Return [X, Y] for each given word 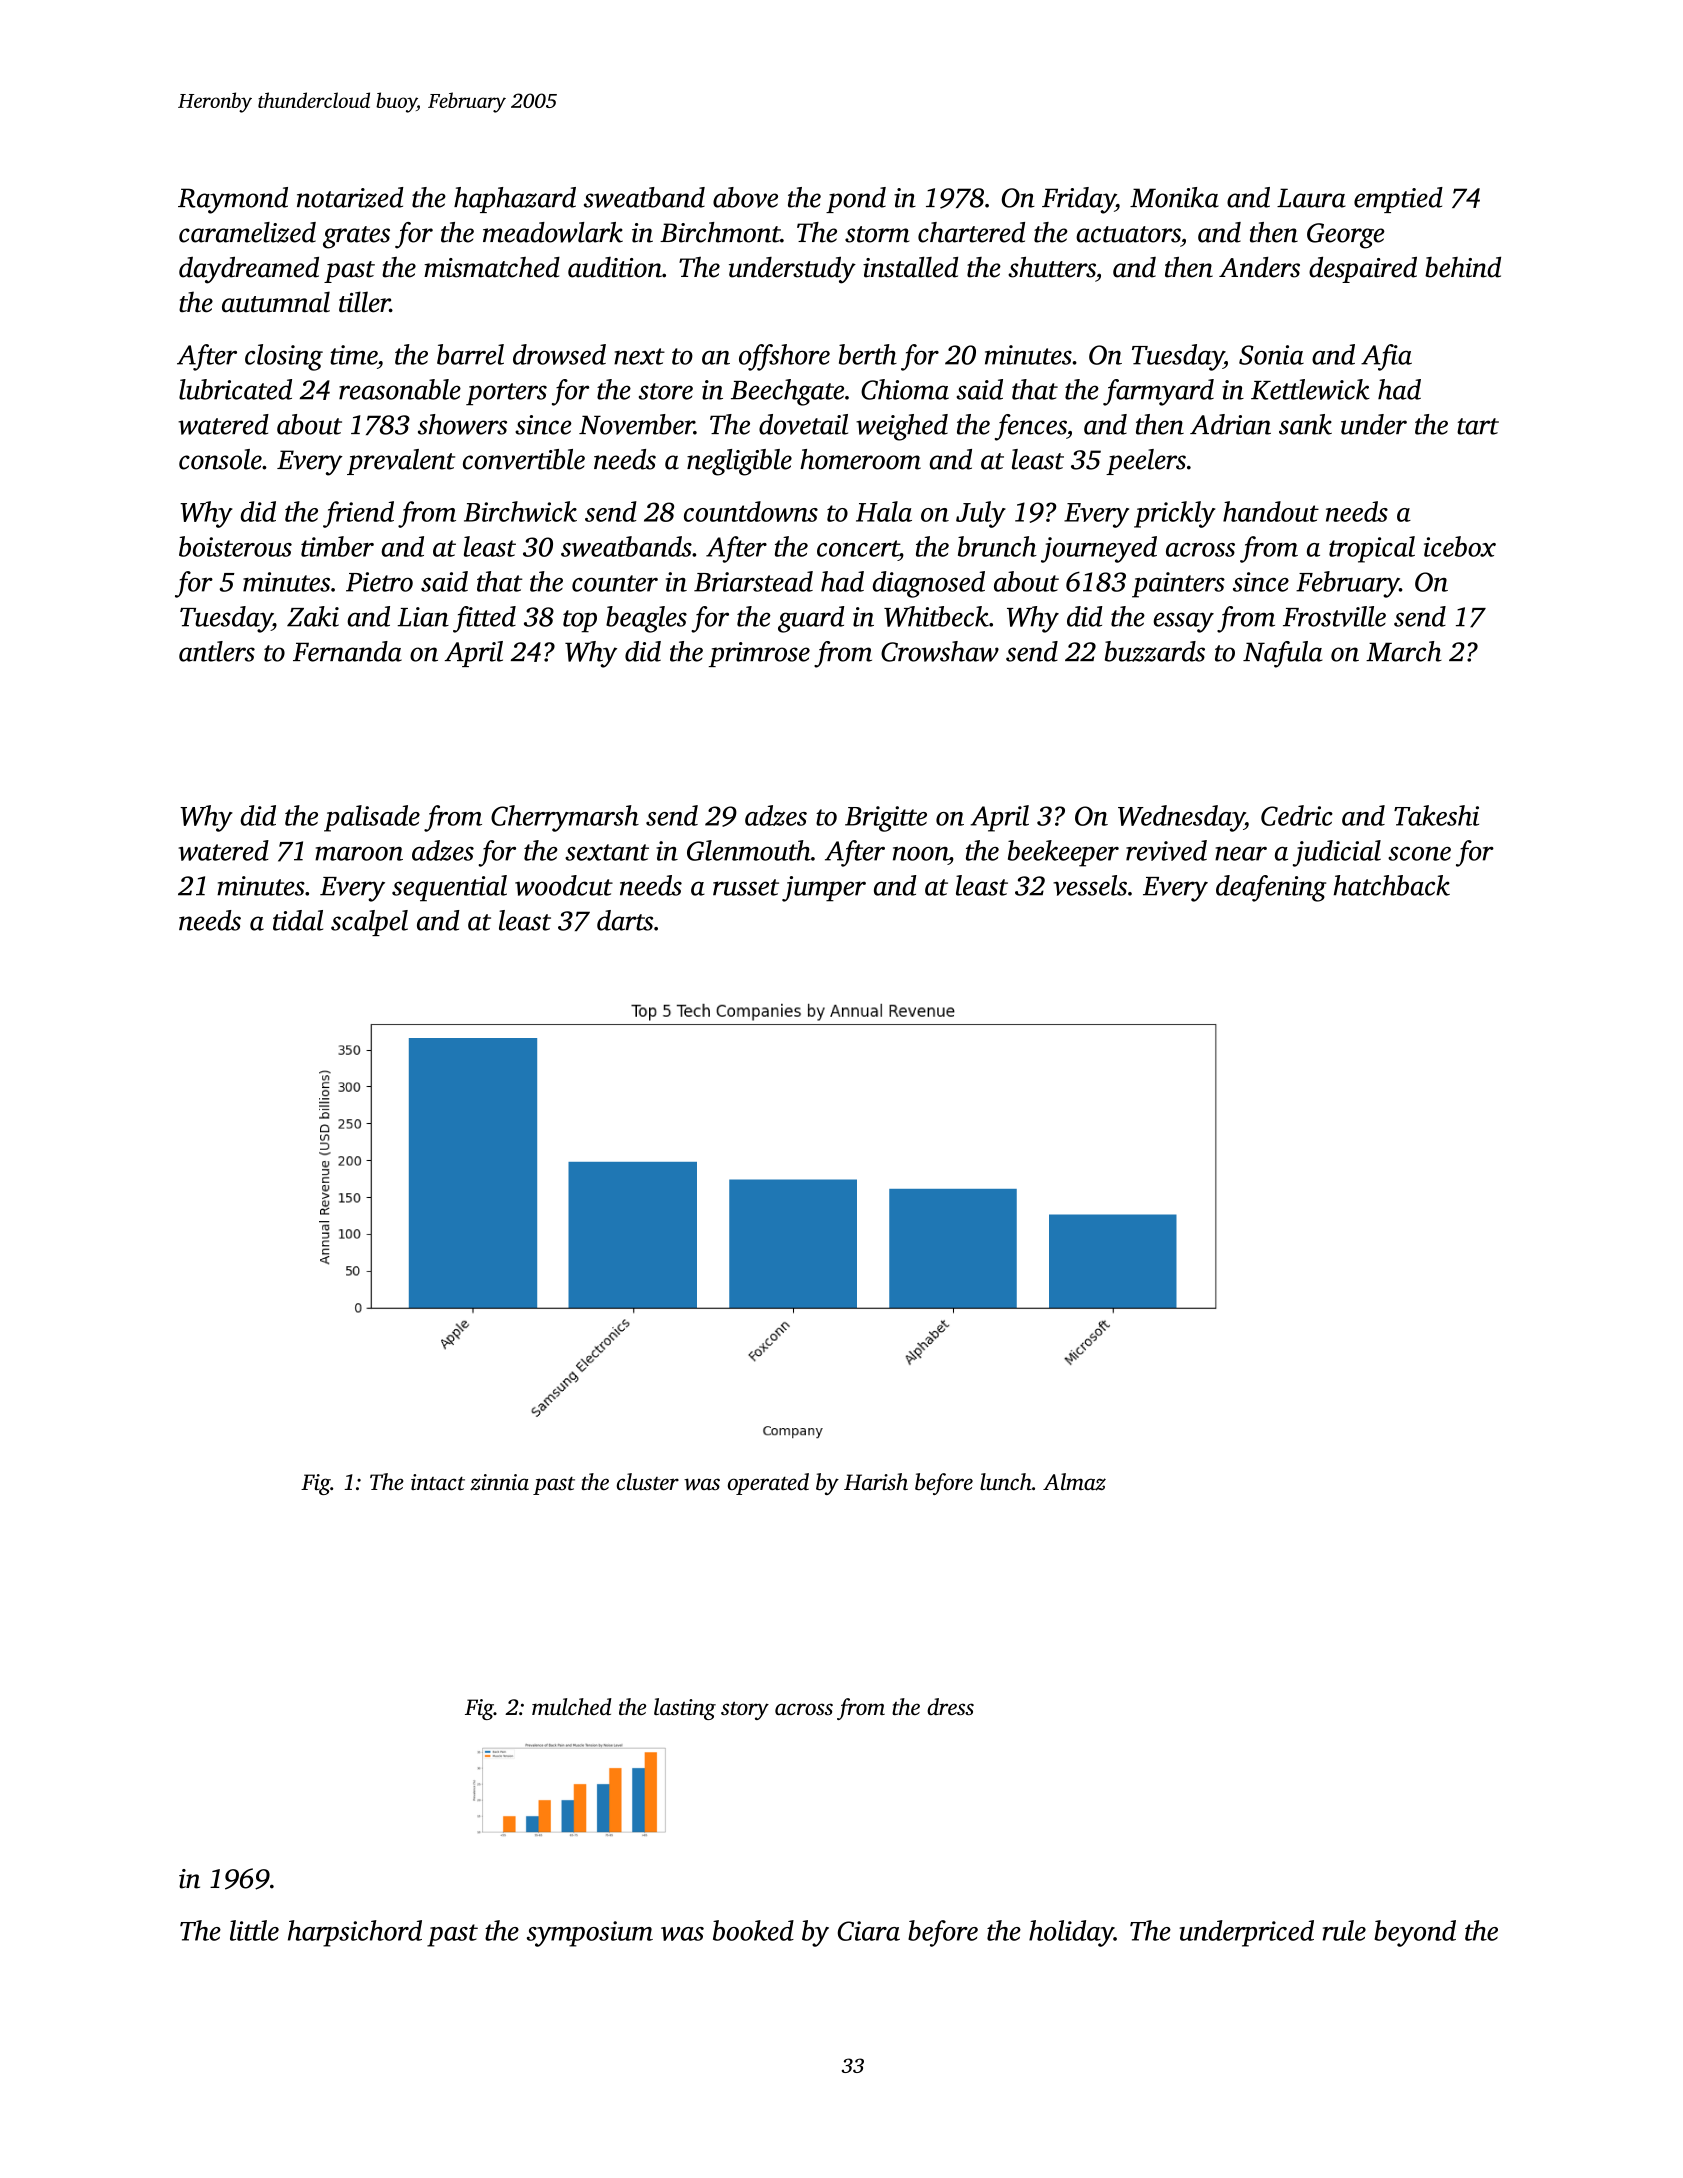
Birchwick [520, 511]
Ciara [869, 1931]
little [254, 1930]
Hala [884, 511]
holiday [1071, 1933]
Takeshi [1436, 815]
